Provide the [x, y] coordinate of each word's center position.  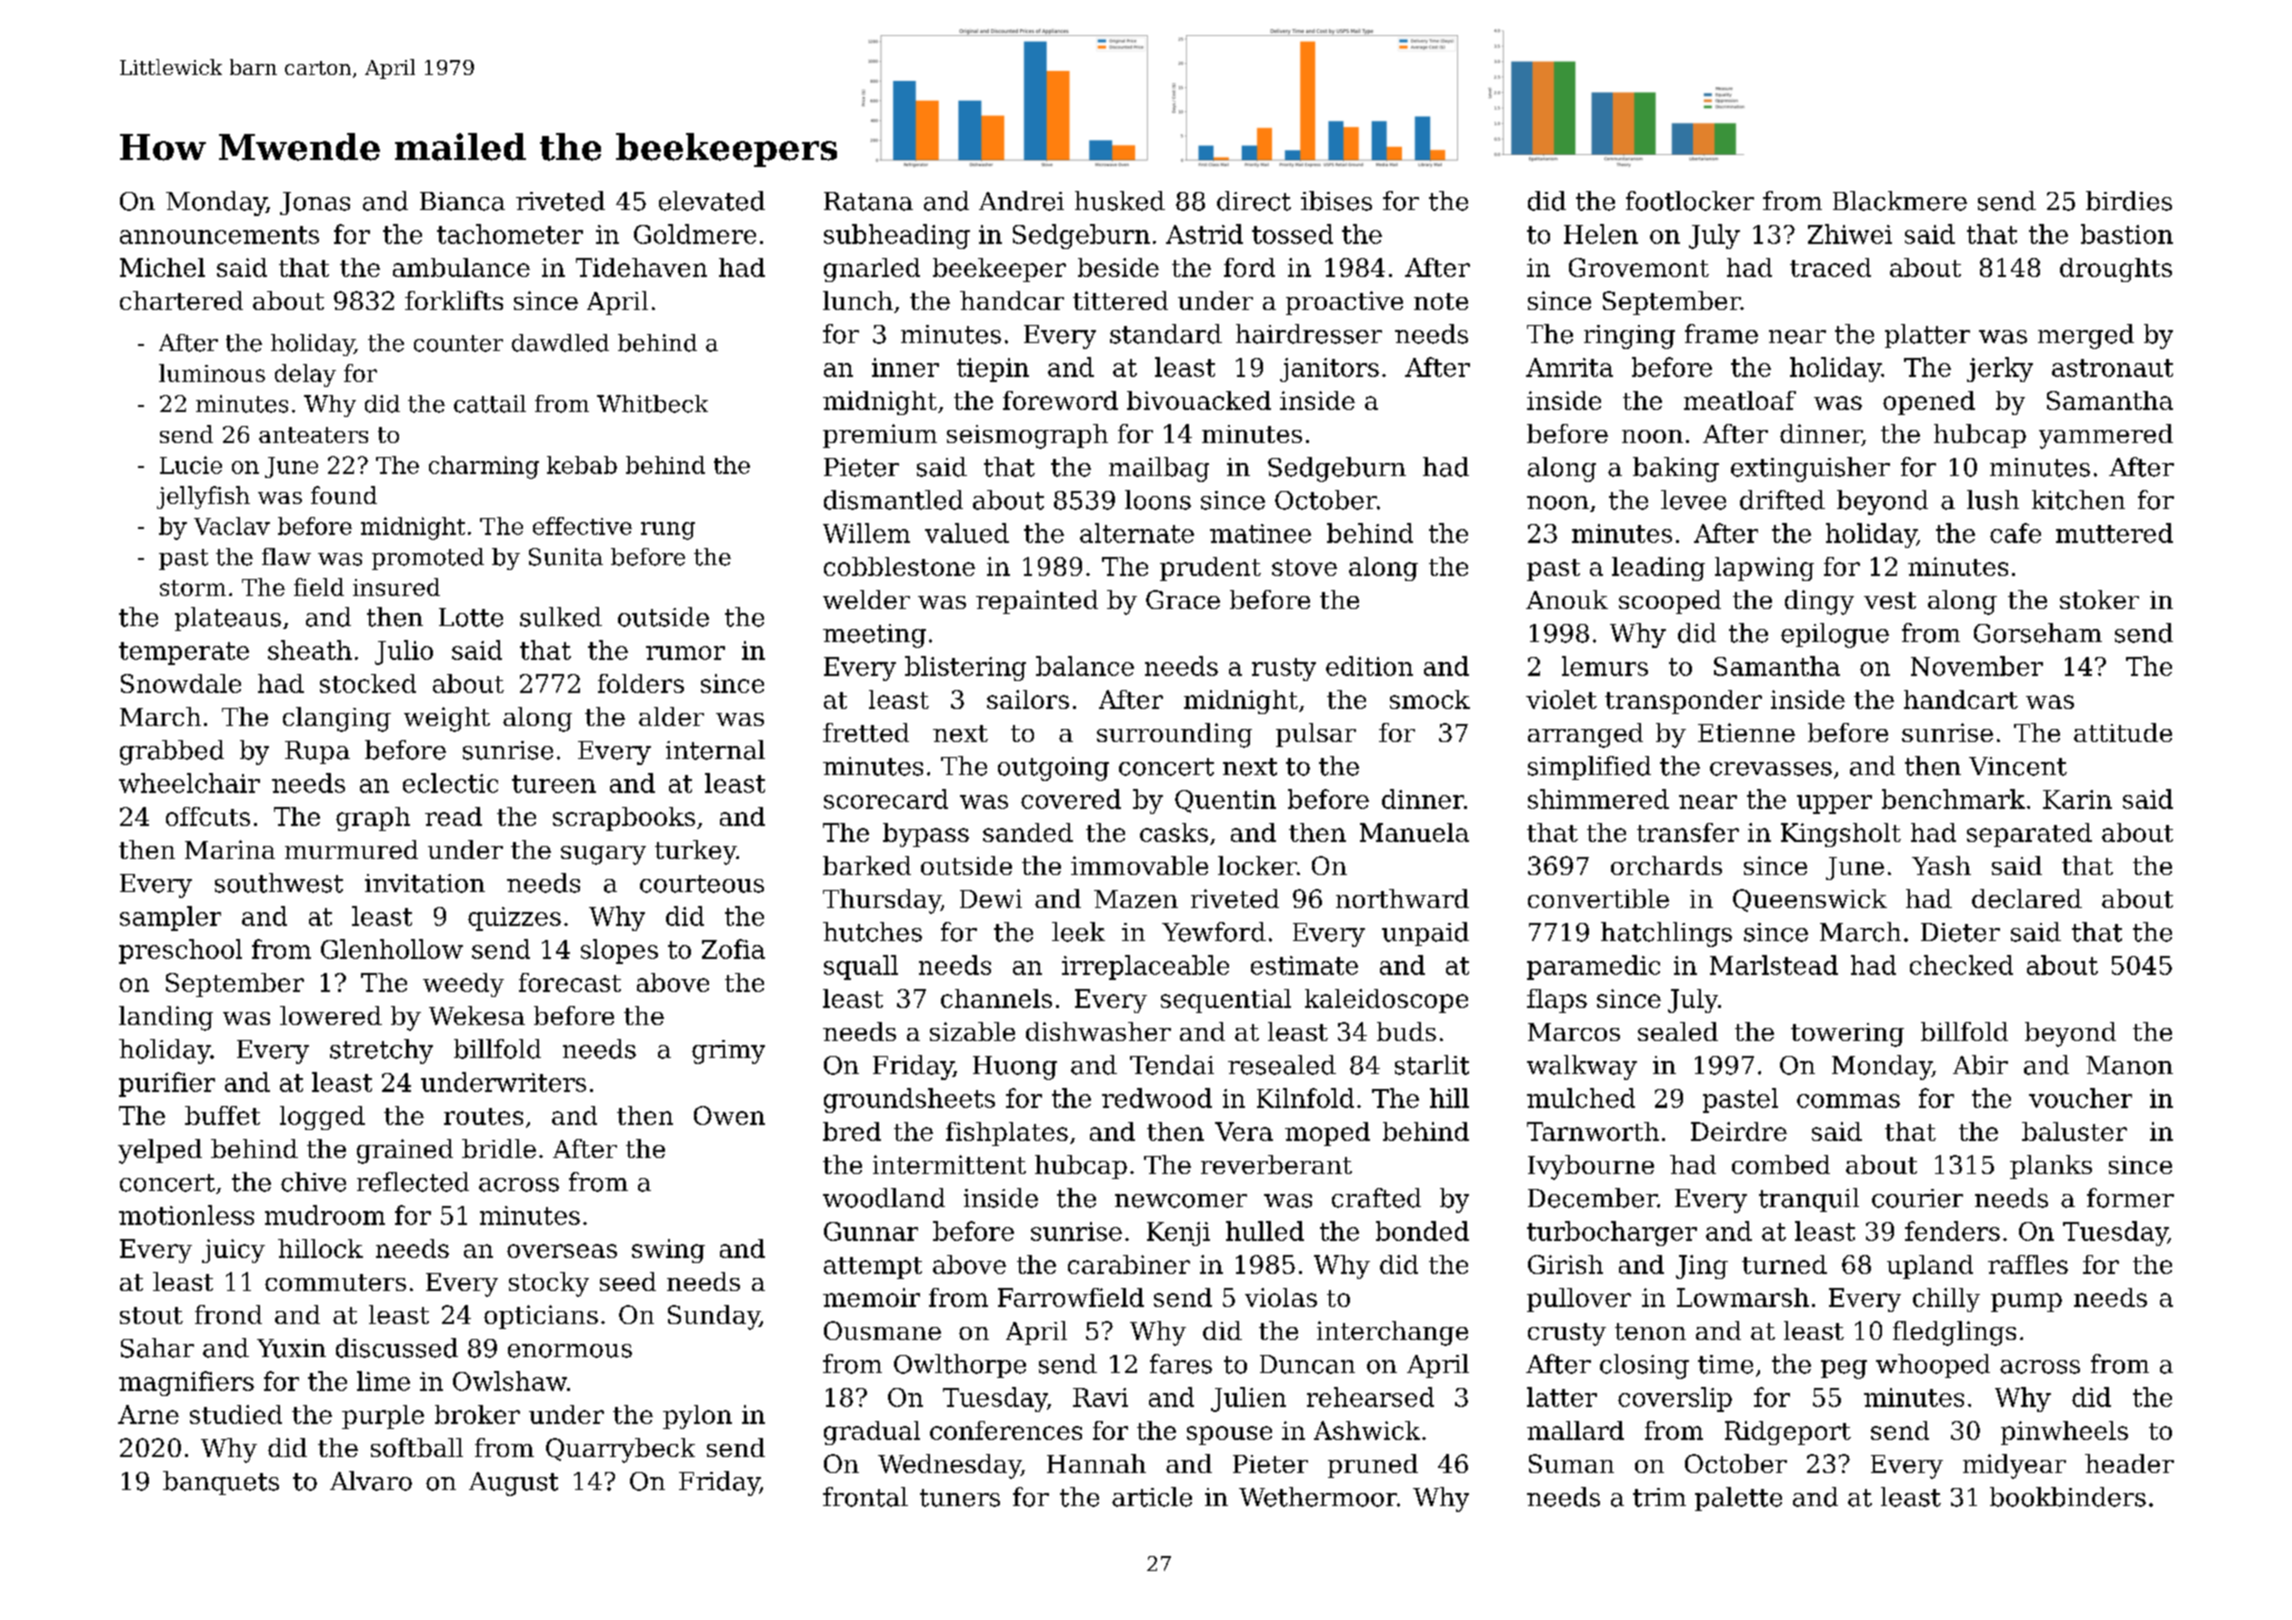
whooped [1933, 1366]
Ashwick [1367, 1430]
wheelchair [189, 783]
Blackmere [1900, 201]
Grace [1183, 599]
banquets [221, 1483]
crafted [1376, 1198]
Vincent [2018, 766]
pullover [1579, 1300]
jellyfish [203, 497]
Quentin [1225, 801]
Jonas [315, 203]
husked [1120, 201]
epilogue [1835, 635]
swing [668, 1251]
